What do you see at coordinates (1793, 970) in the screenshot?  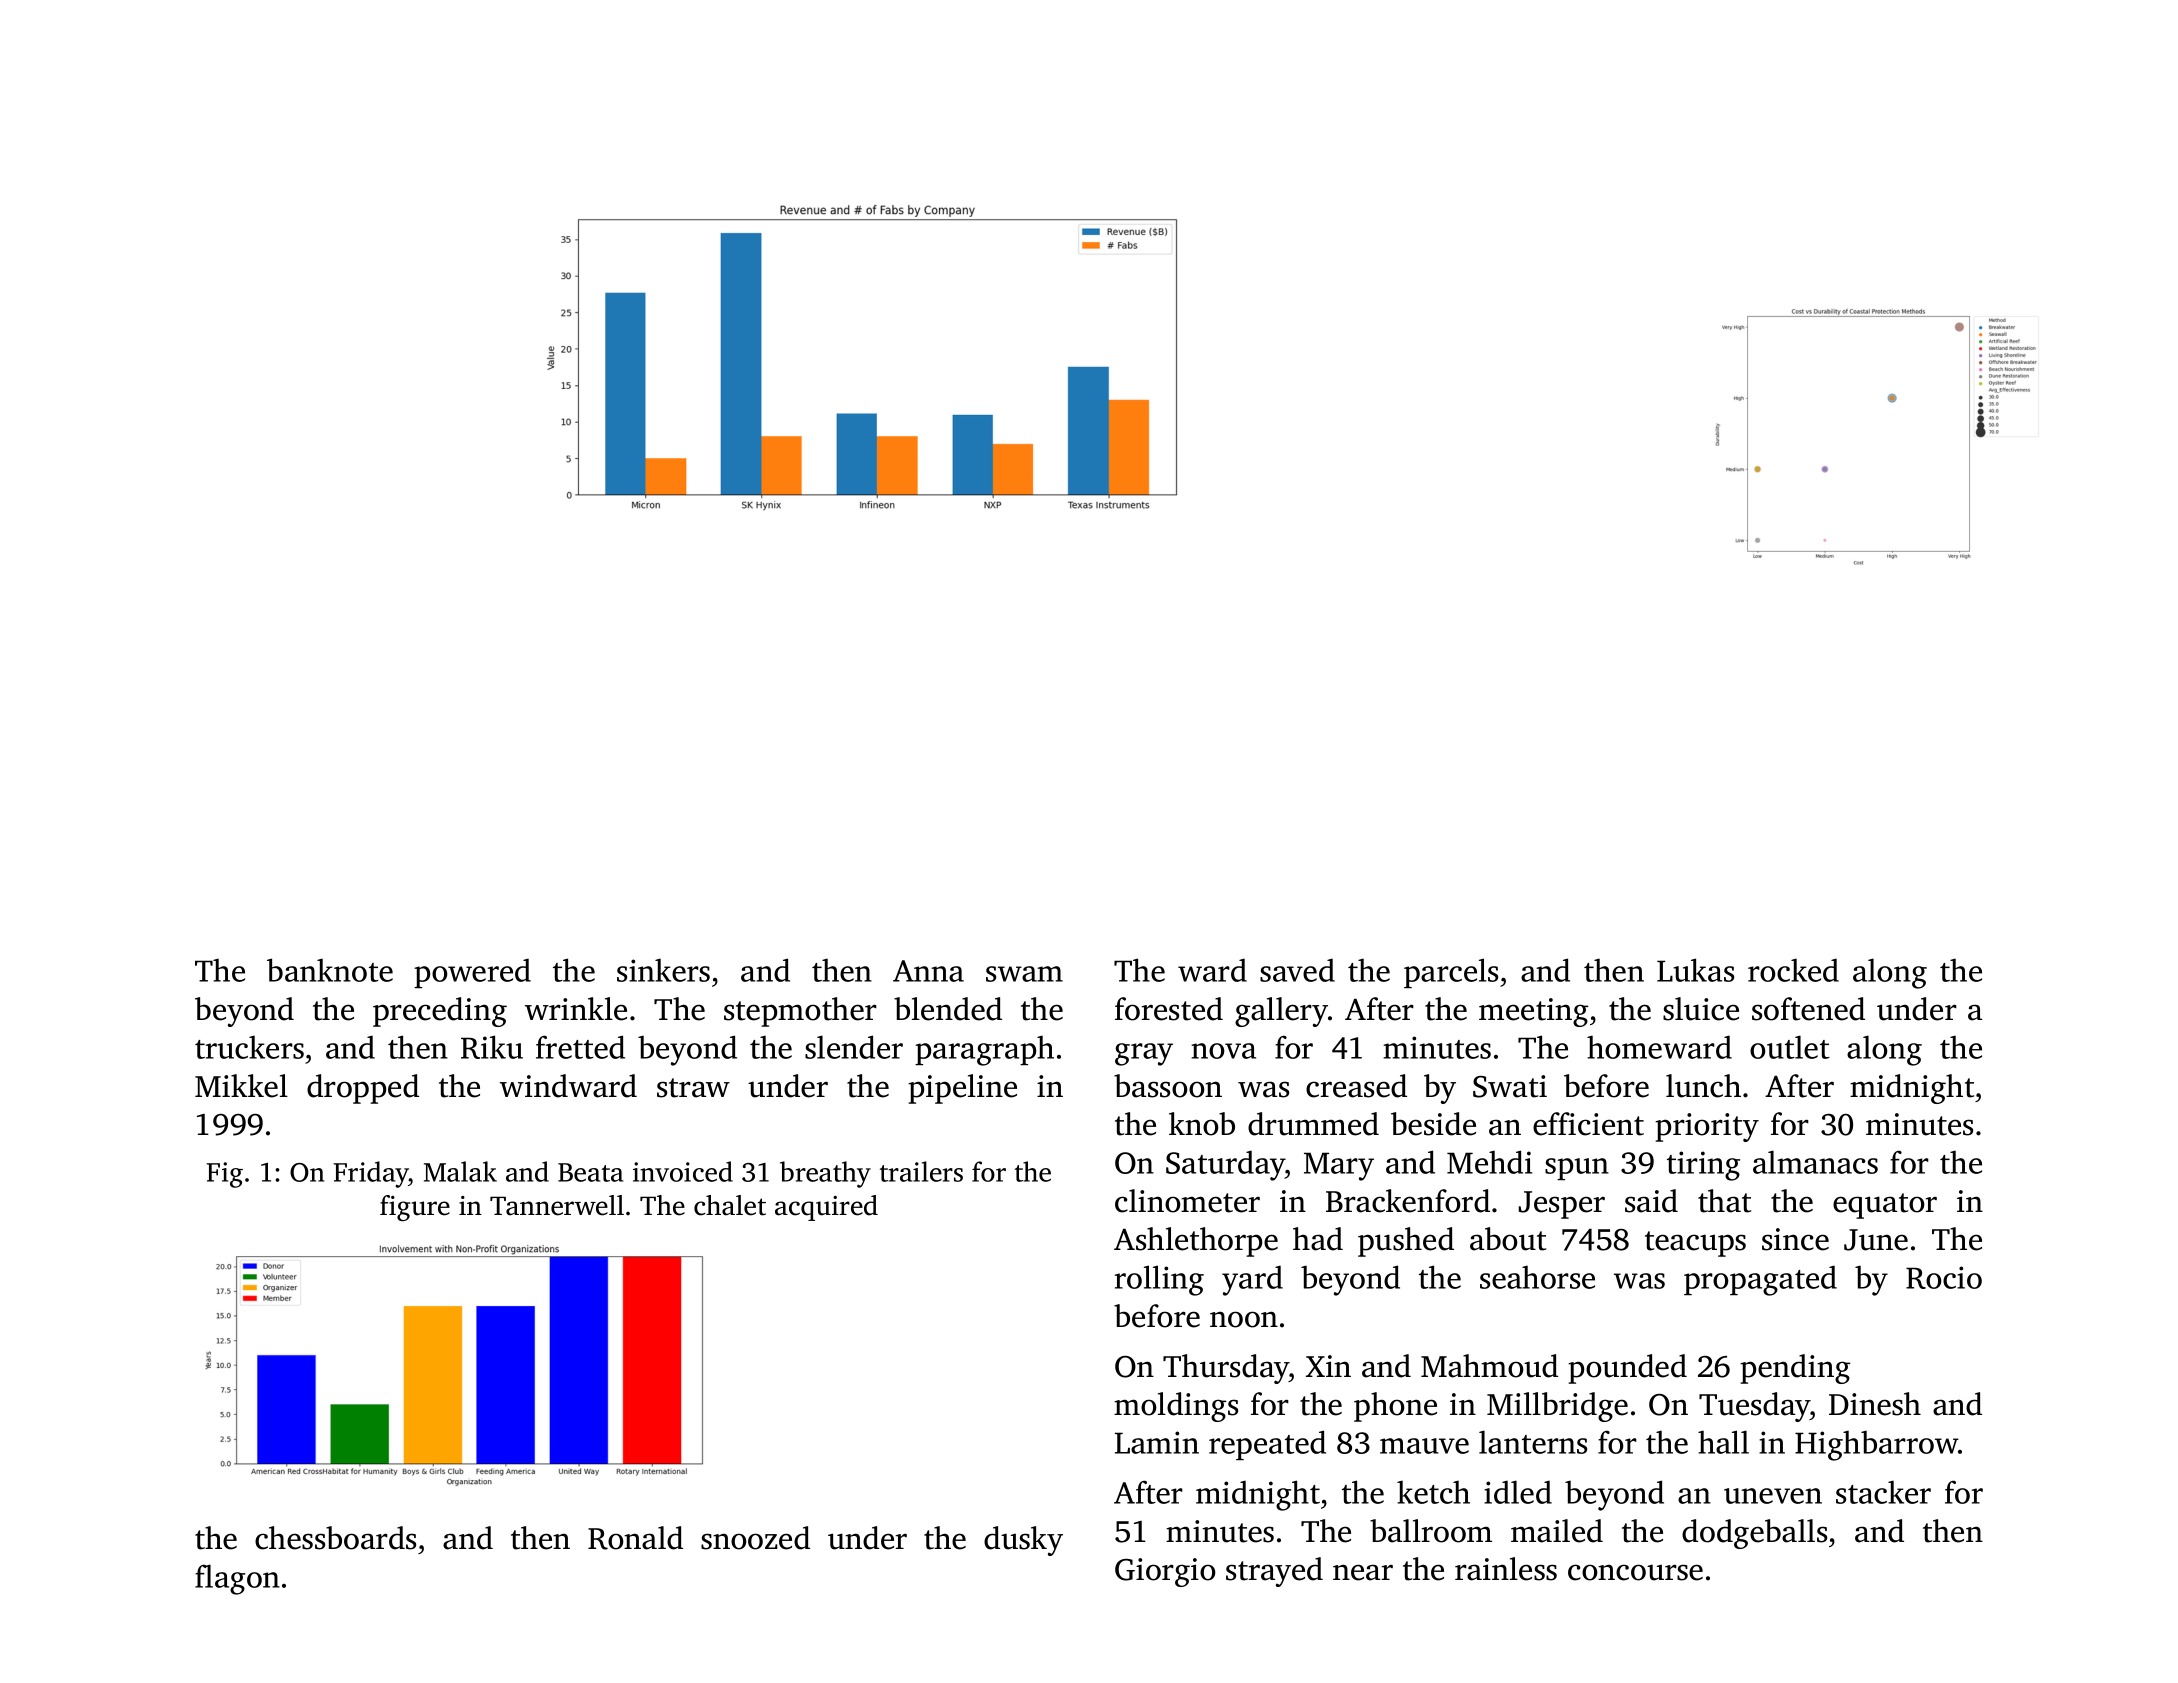 I see `rocked` at bounding box center [1793, 970].
